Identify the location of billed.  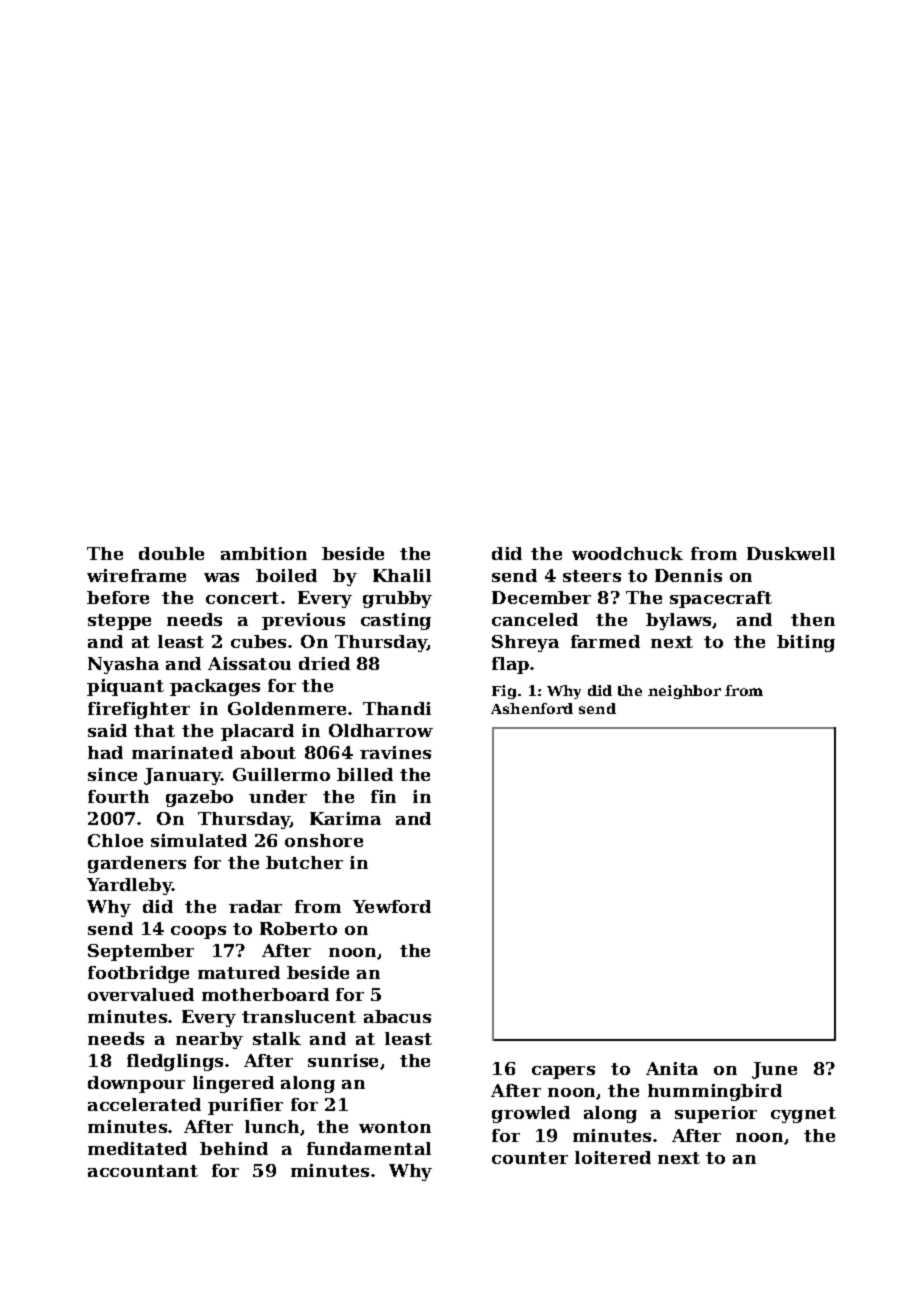
(365, 774).
